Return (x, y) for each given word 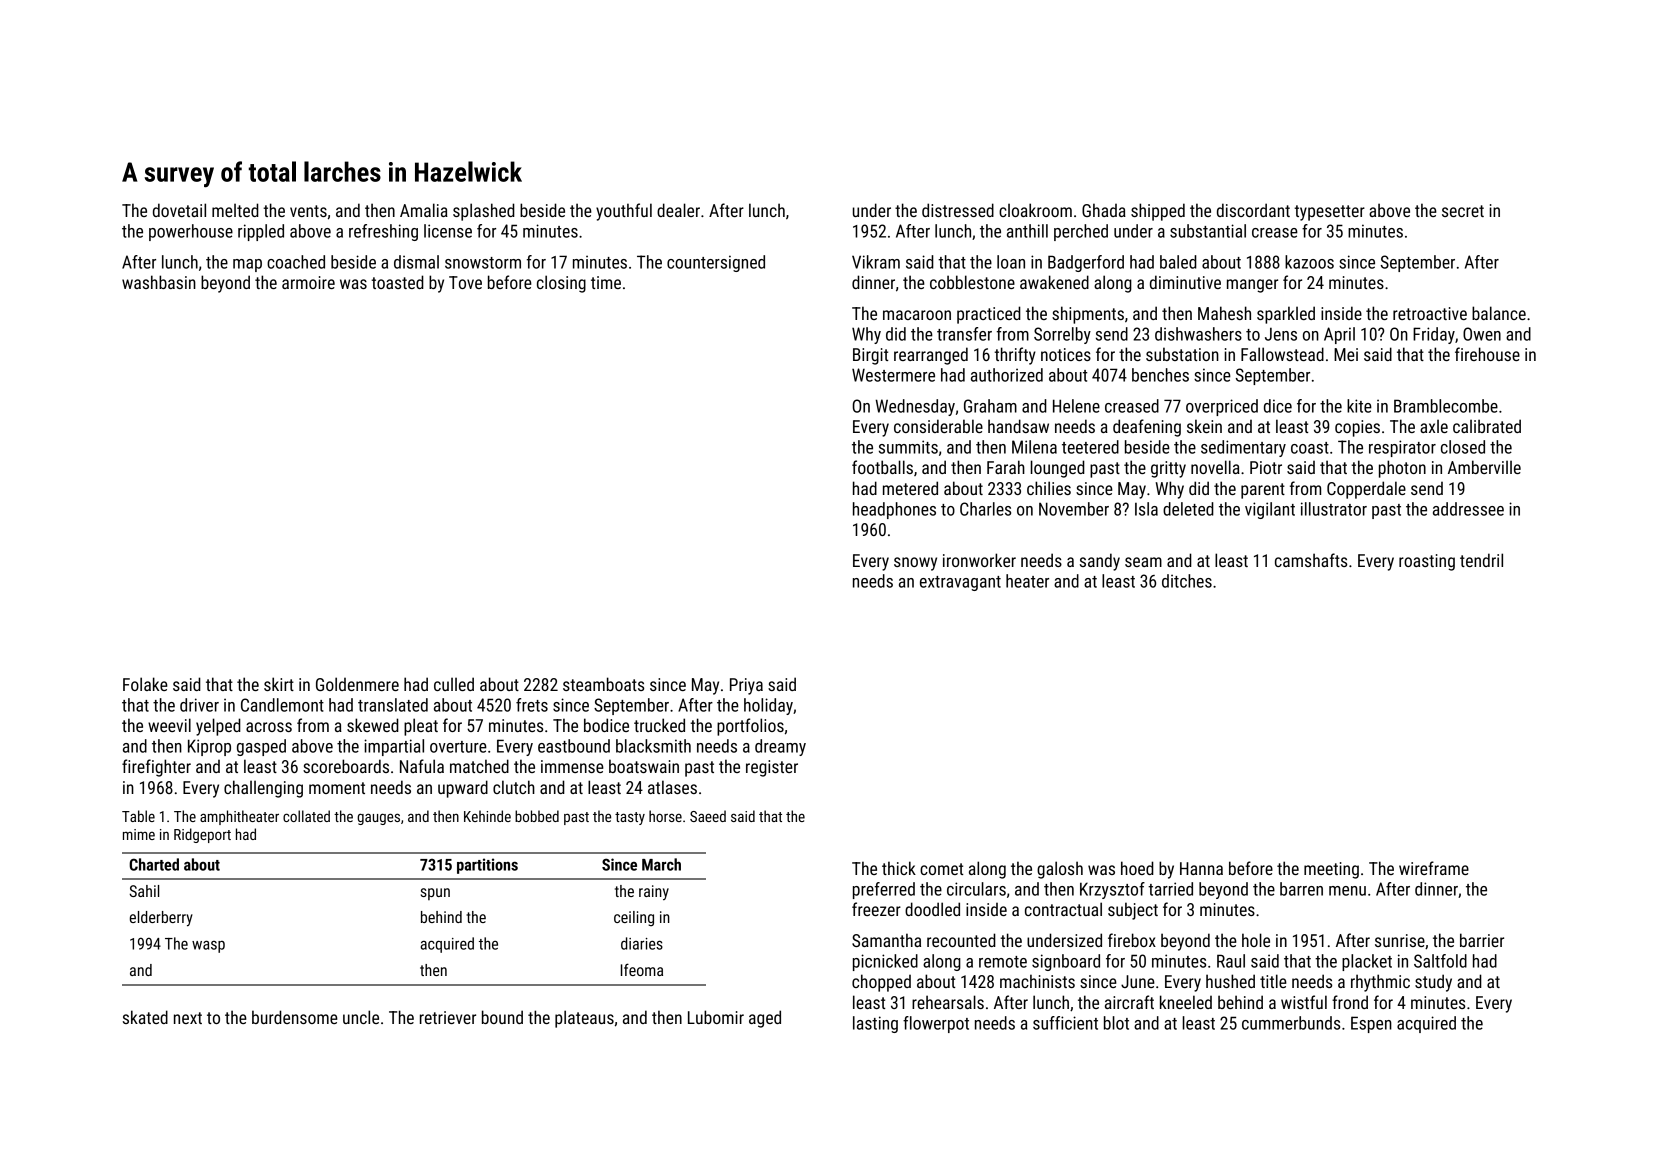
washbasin (159, 282)
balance (1499, 313)
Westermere (893, 375)
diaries (642, 943)
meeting (1331, 870)
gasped (261, 747)
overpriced (1222, 407)
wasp (208, 946)
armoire (308, 282)
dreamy (780, 747)
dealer (678, 210)
